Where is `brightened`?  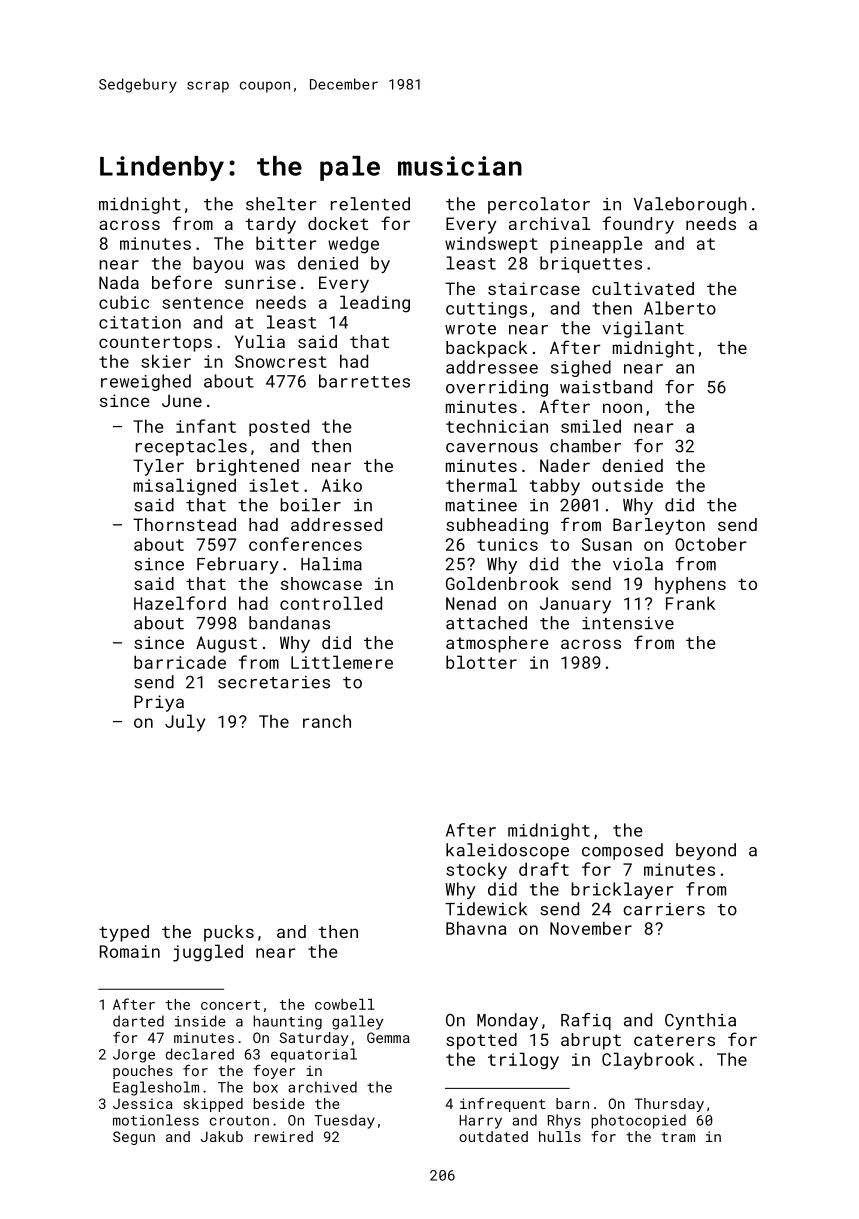 brightened is located at coordinates (248, 467).
